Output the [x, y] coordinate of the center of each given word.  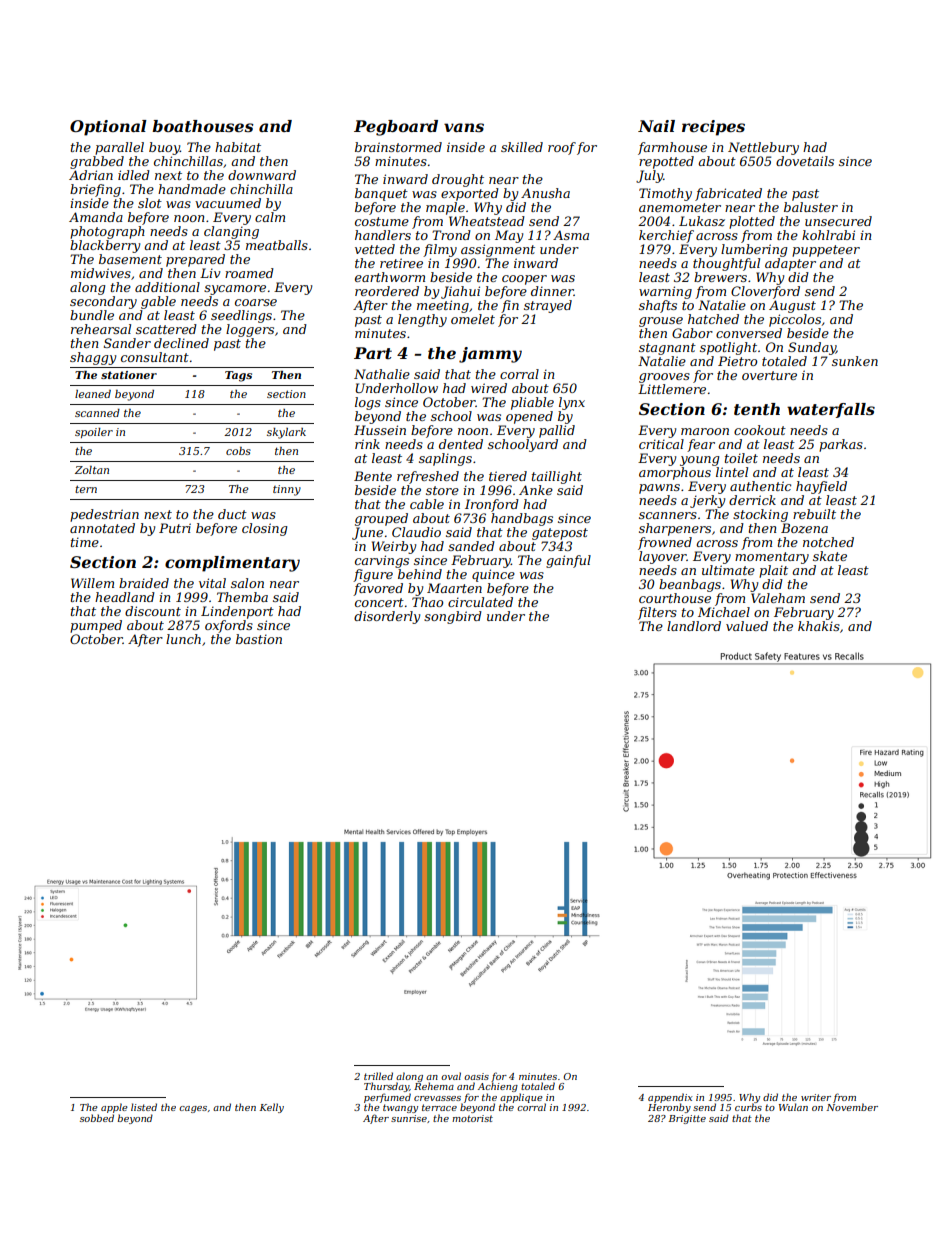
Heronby [669, 1108]
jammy [490, 355]
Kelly [272, 1108]
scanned [97, 413]
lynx [572, 403]
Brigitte [687, 1119]
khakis [819, 626]
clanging [231, 232]
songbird [453, 617]
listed [144, 1107]
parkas [841, 445]
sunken [855, 361]
